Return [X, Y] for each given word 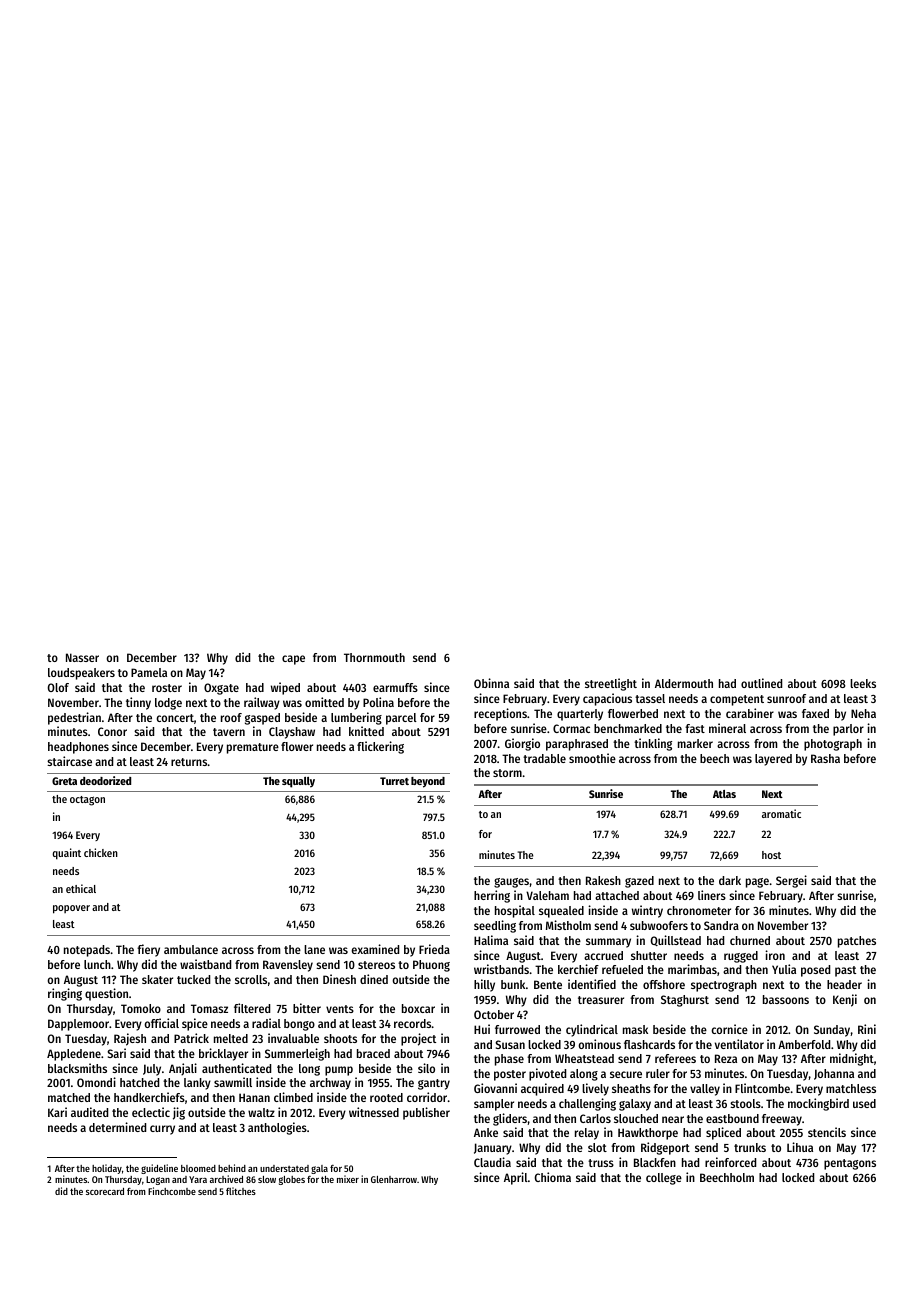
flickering [380, 747]
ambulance [191, 949]
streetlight [611, 684]
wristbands [501, 969]
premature [253, 748]
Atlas [724, 794]
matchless [851, 1088]
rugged [741, 957]
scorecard [105, 1191]
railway [262, 703]
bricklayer [223, 1054]
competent [737, 700]
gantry [434, 1084]
